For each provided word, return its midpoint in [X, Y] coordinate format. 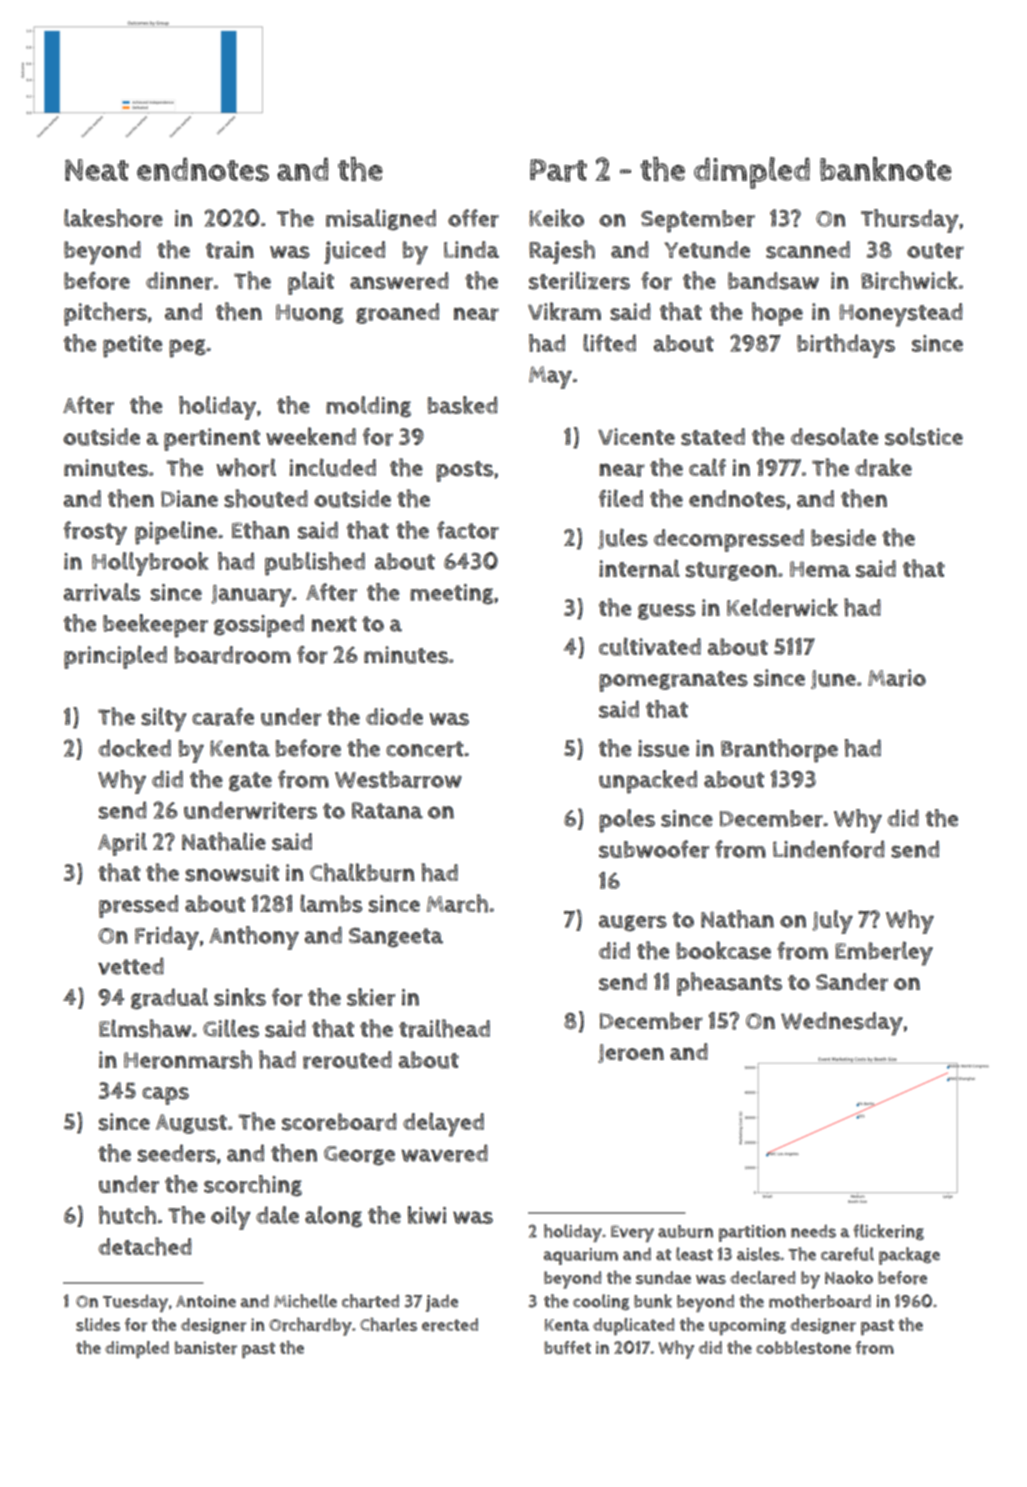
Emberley [884, 953]
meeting [451, 594]
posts [464, 471]
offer [473, 218]
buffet [567, 1348]
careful [847, 1254]
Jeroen [631, 1053]
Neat [97, 170]
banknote [886, 169]
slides [98, 1324]
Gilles [231, 1028]
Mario [897, 678]
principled [115, 657]
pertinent [212, 439]
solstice [924, 436]
